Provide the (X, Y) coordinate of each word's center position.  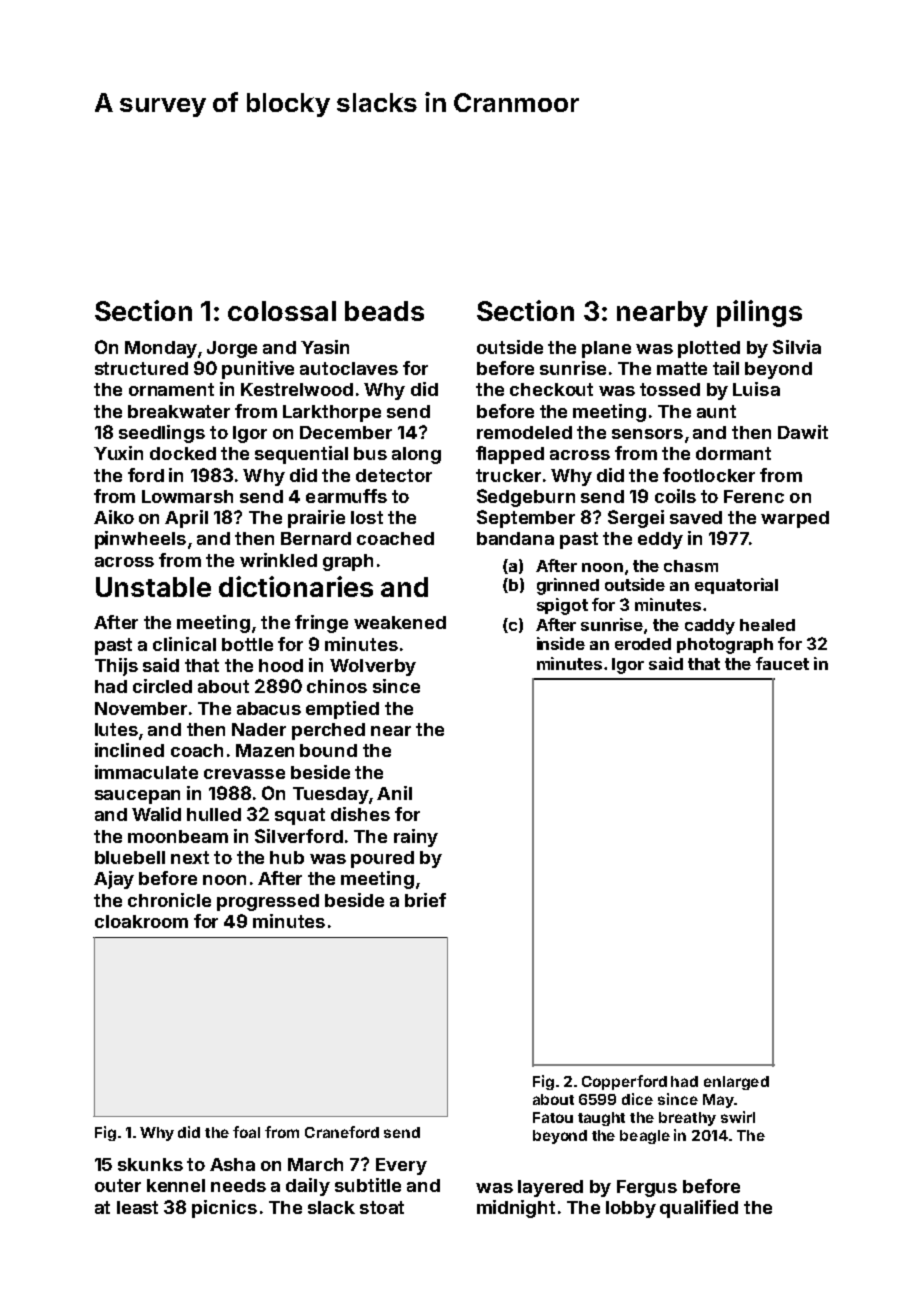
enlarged (736, 1083)
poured (382, 859)
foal (246, 1132)
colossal (282, 311)
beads (384, 311)
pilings (759, 313)
